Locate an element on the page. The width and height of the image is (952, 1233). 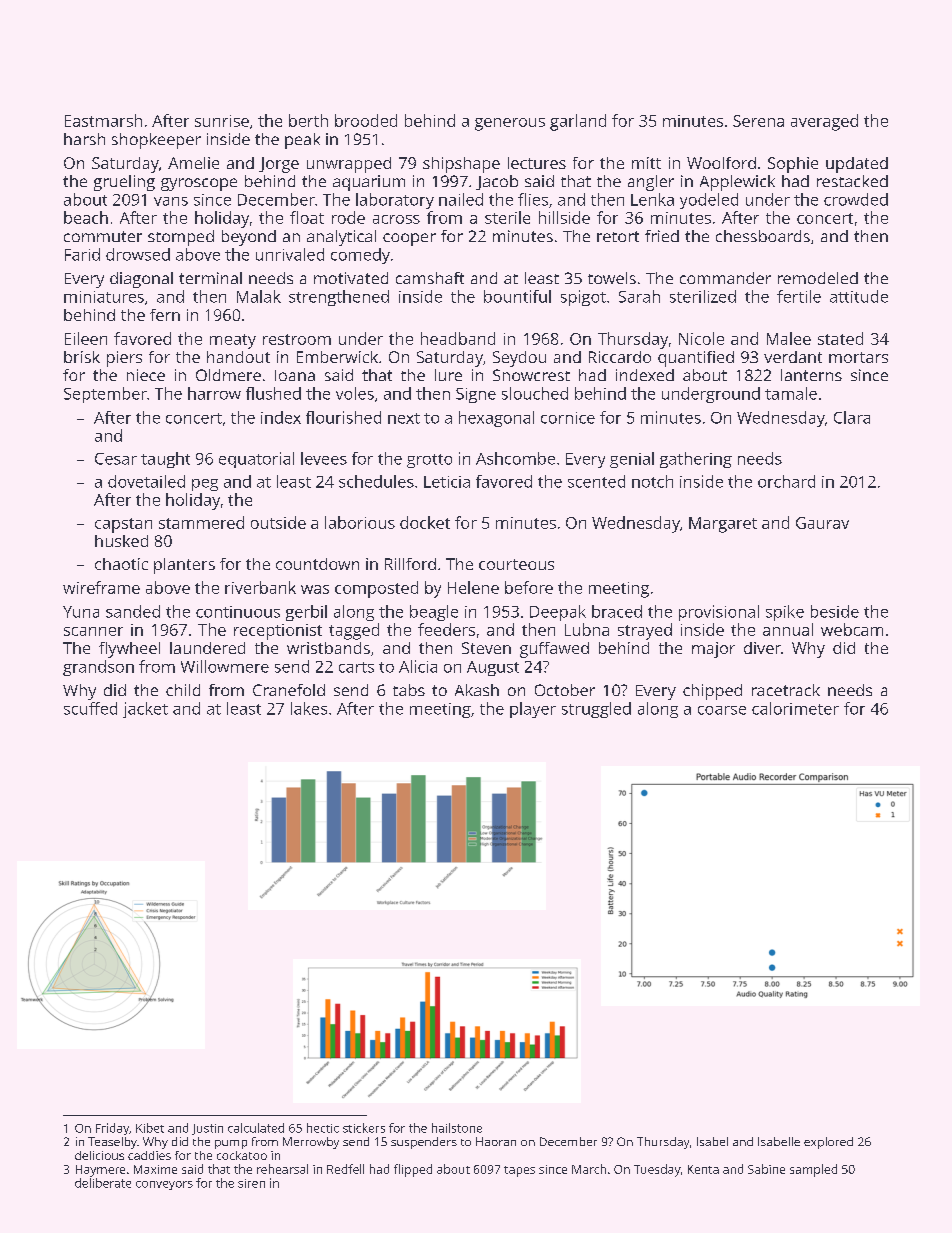
updated is located at coordinates (857, 165).
